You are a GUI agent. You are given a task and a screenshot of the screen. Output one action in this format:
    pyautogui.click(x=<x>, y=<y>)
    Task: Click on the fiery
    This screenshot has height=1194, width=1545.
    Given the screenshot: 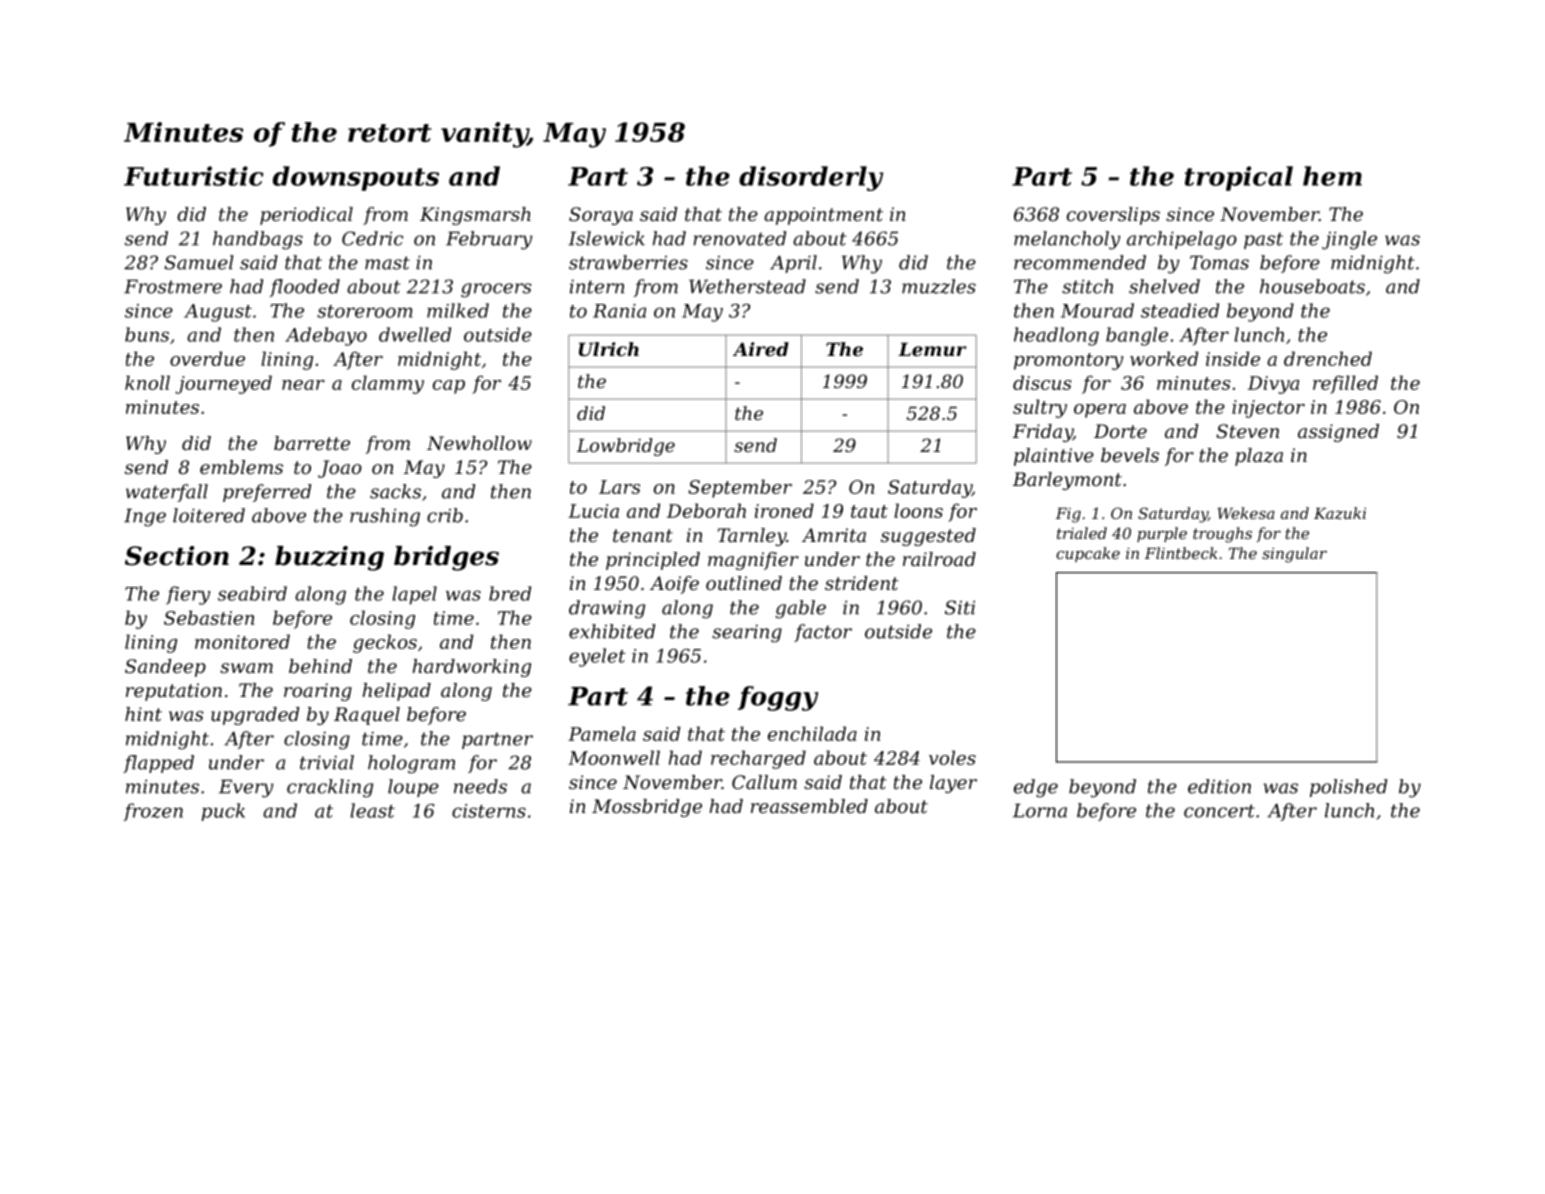 What is the action you would take?
    pyautogui.click(x=188, y=595)
